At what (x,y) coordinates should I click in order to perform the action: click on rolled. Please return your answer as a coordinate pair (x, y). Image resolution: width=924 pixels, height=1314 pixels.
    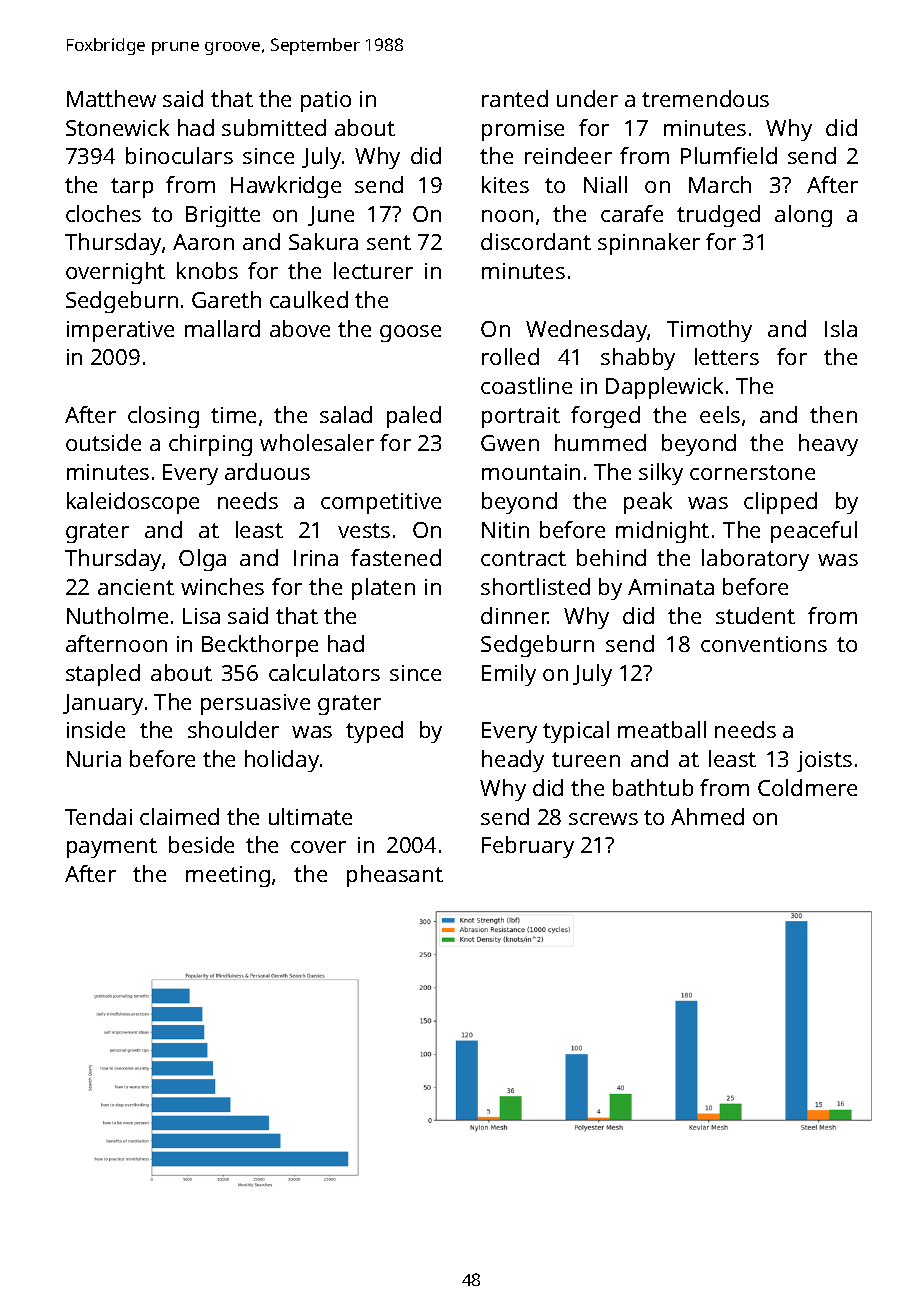
    Looking at the image, I should click on (510, 356).
